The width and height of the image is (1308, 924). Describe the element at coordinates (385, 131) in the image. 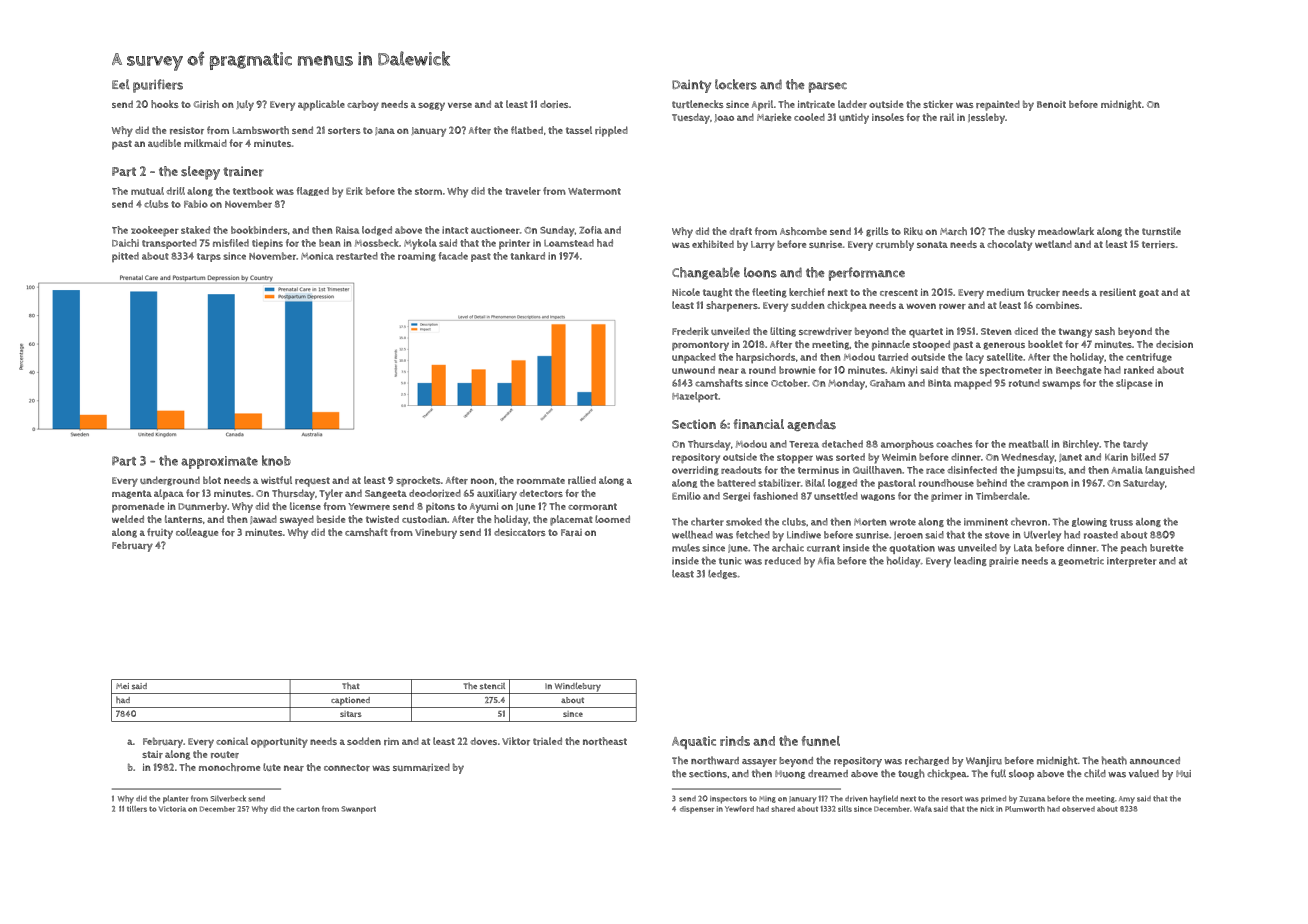

I see `Jana` at that location.
